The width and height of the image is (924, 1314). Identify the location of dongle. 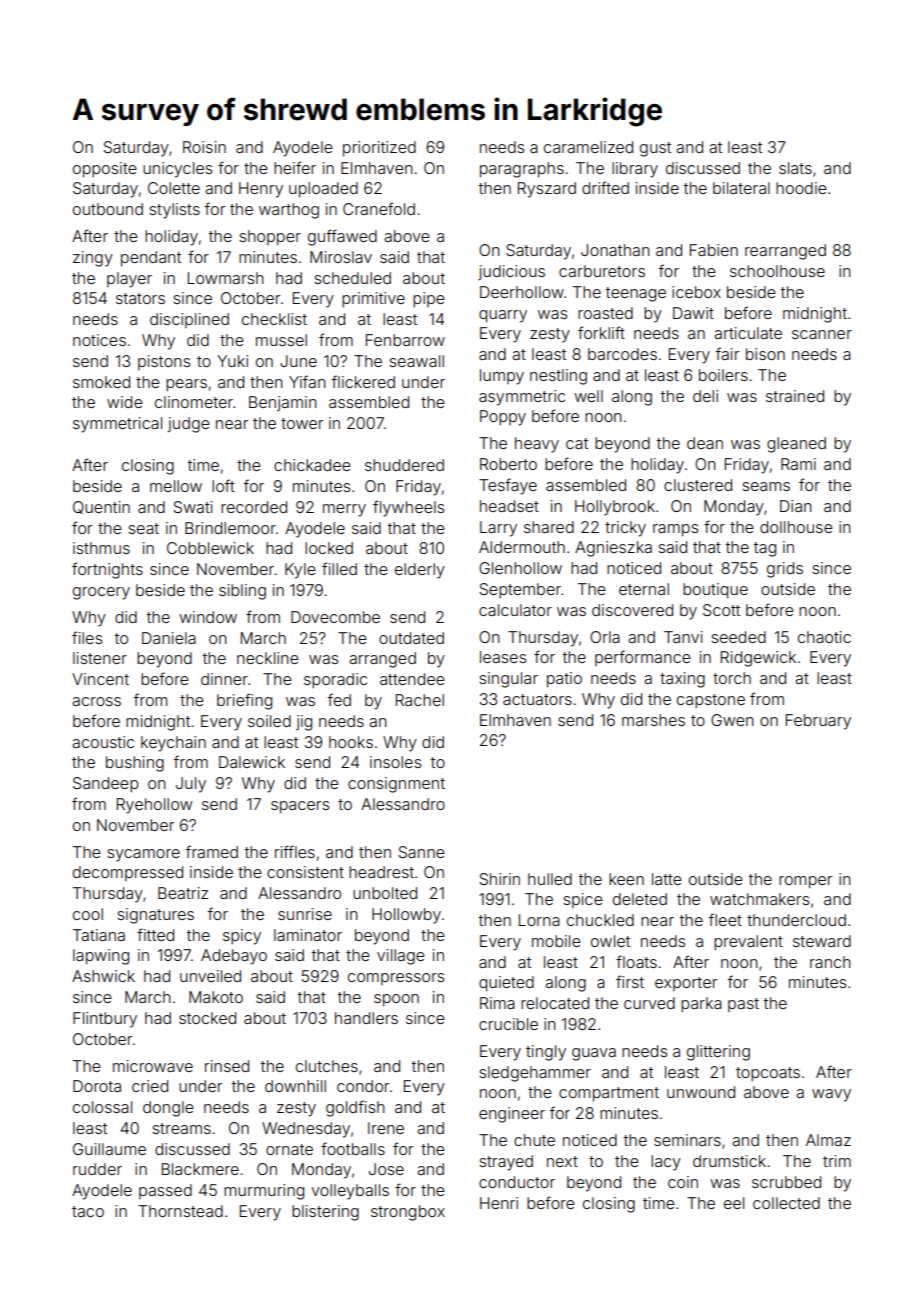
(168, 1109).
